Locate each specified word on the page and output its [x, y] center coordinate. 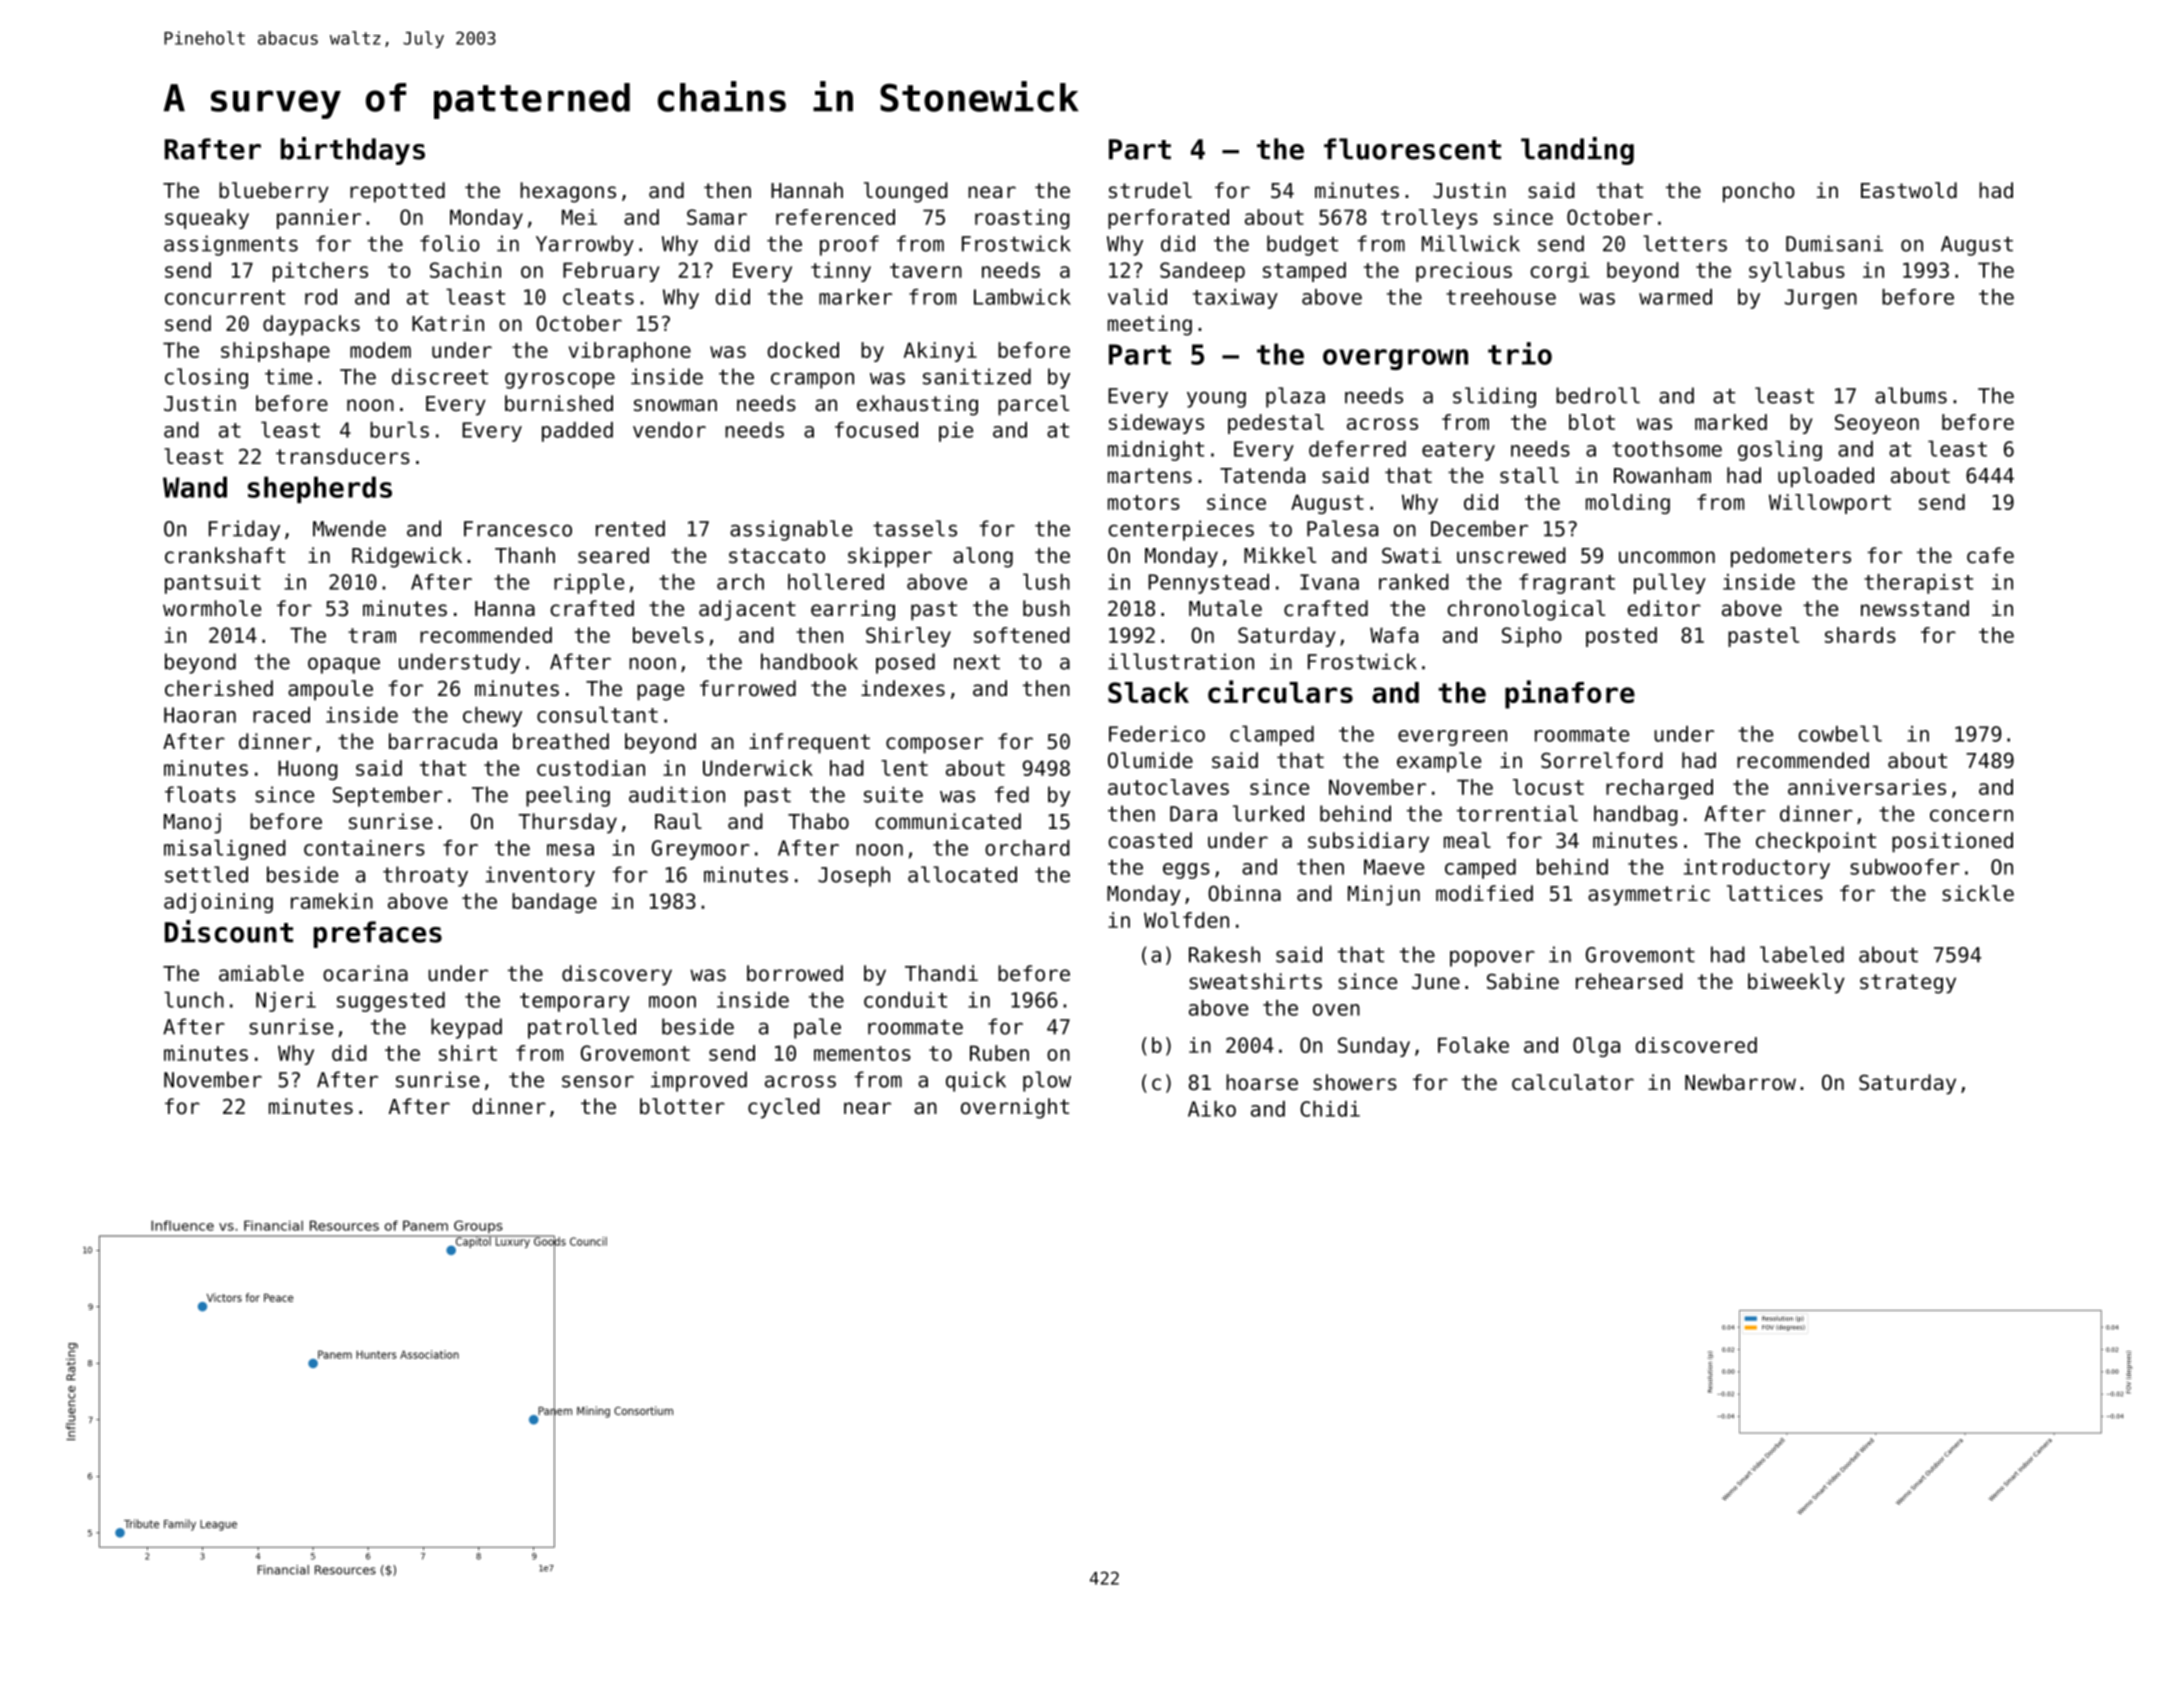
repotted [397, 192]
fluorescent [1412, 149]
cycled [784, 1108]
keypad [466, 1028]
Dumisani [1834, 243]
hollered [836, 581]
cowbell [1840, 733]
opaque [344, 665]
